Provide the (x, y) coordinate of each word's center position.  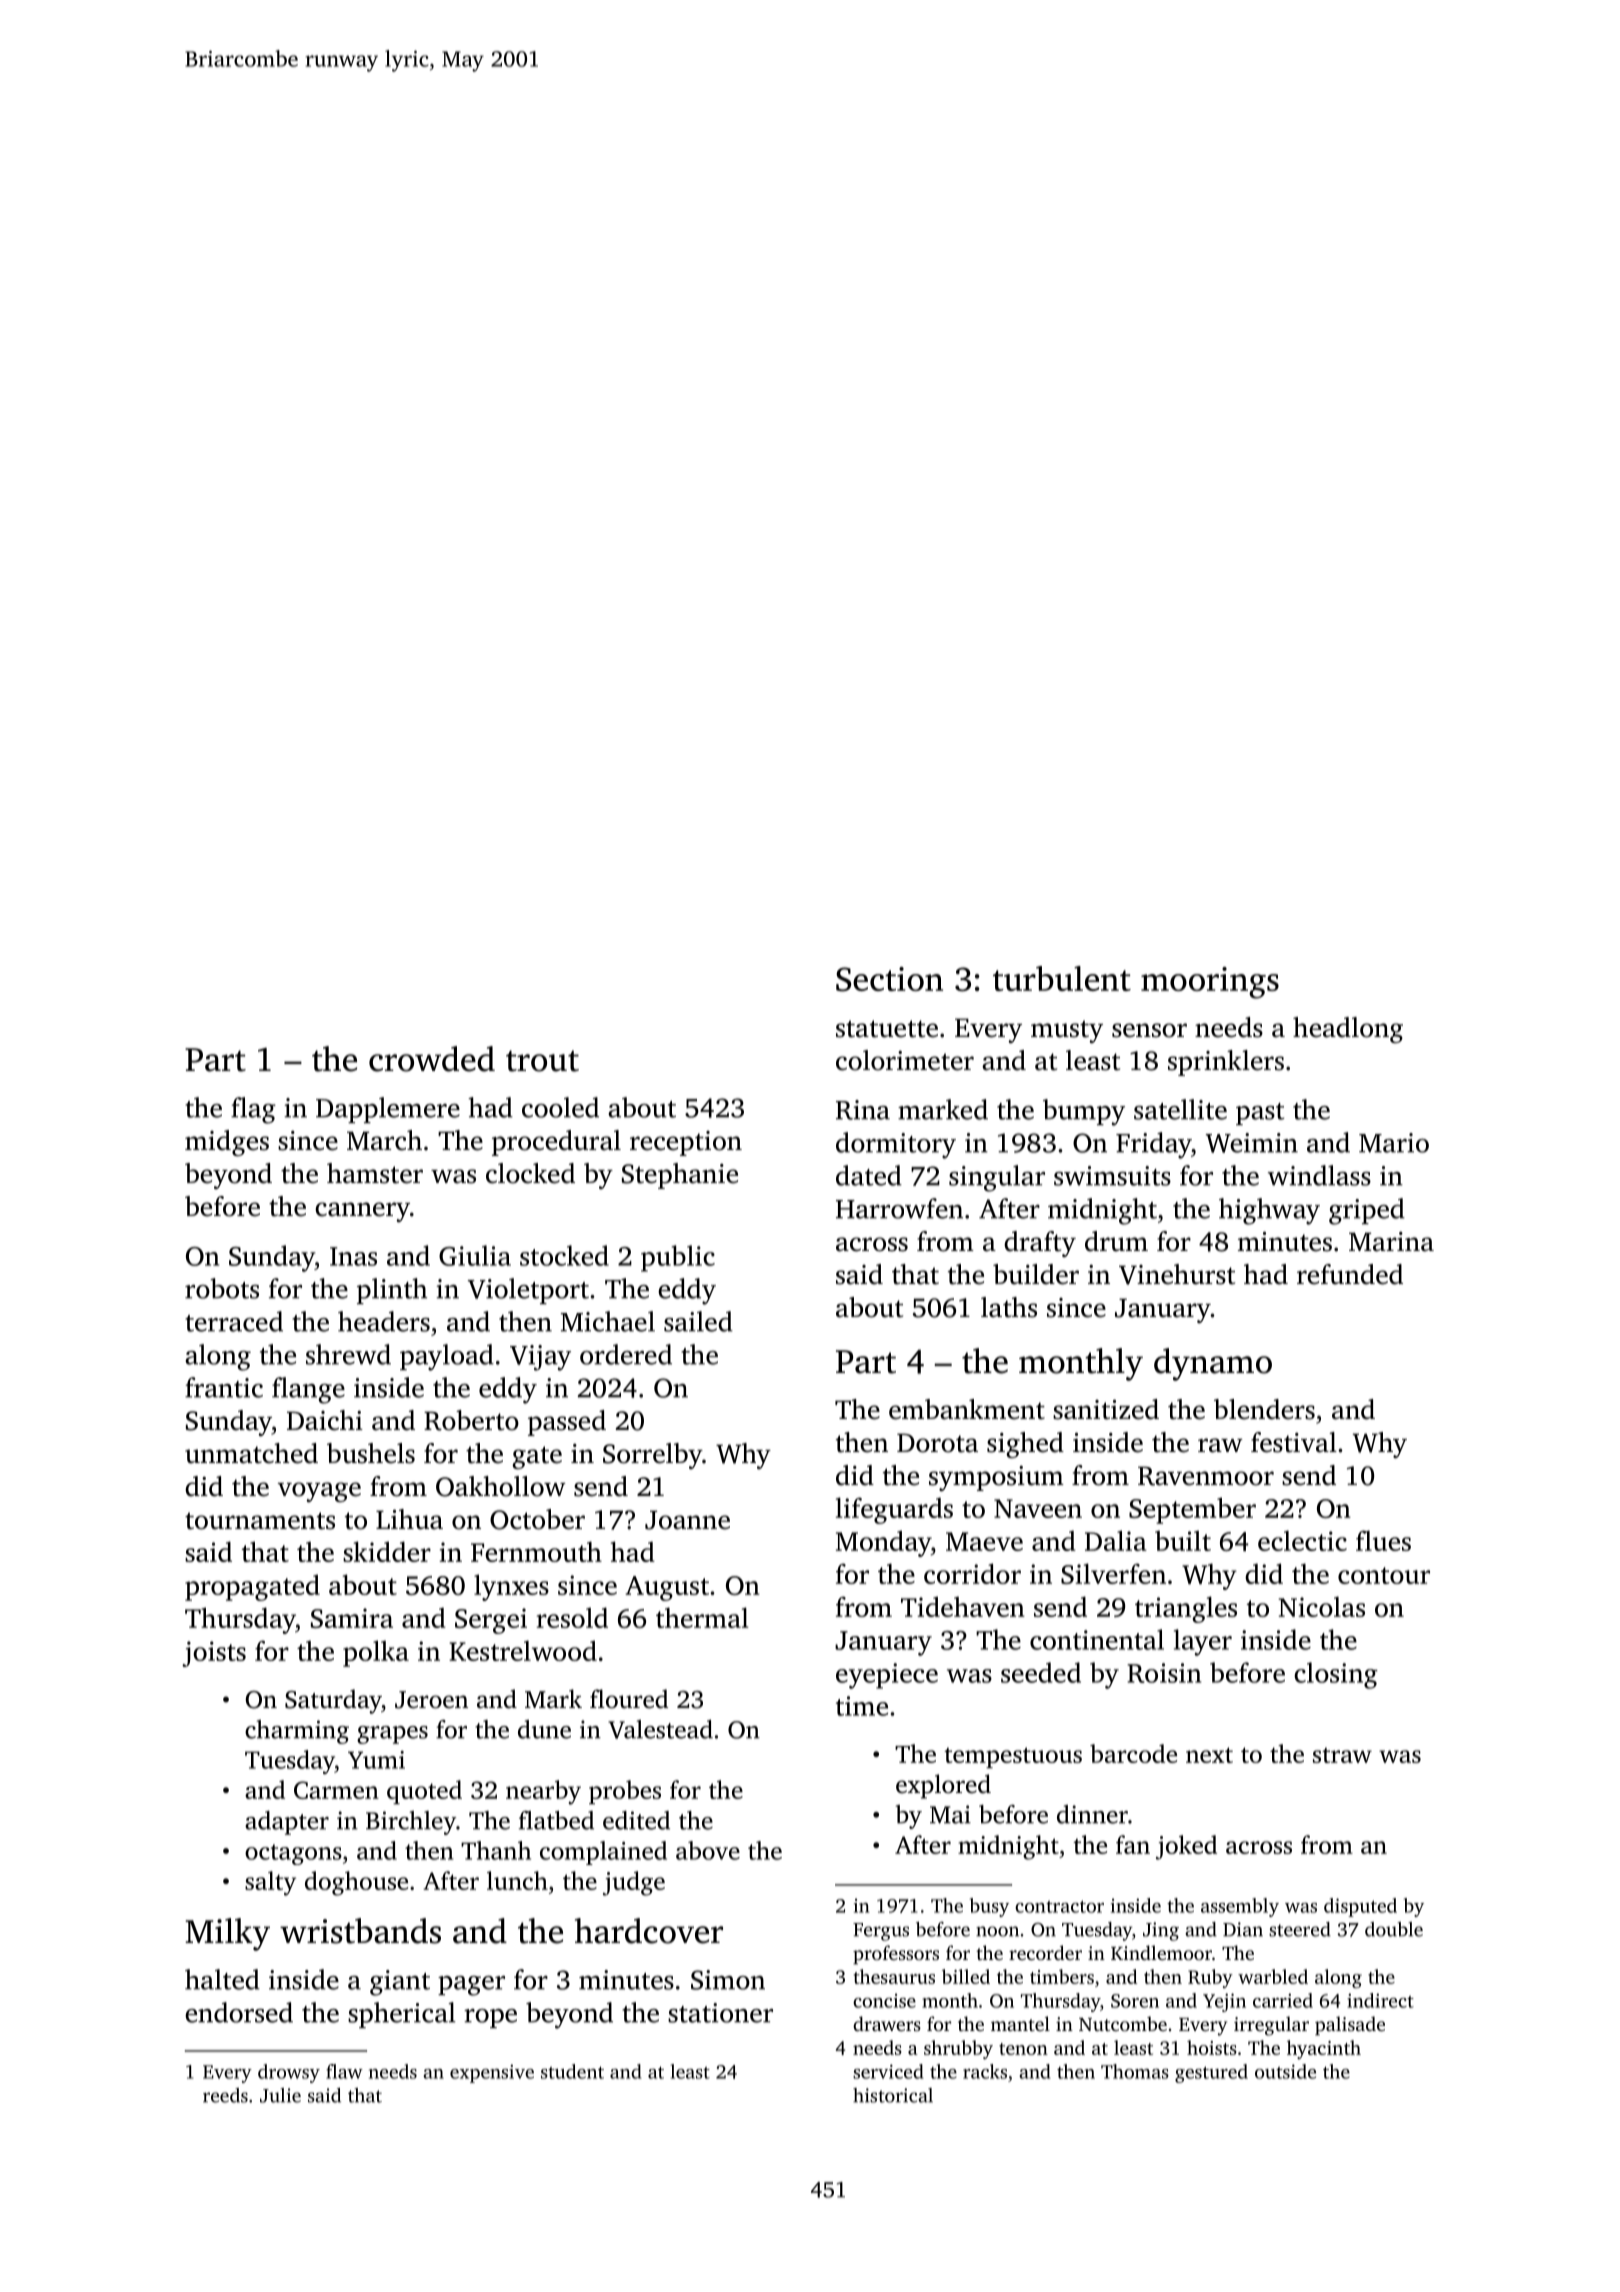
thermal (702, 1617)
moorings (1210, 983)
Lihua (409, 1519)
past (1260, 1114)
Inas (353, 1256)
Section (889, 979)
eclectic (1302, 1540)
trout (542, 1061)
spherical (402, 2015)
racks (985, 2071)
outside (1285, 2071)
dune (544, 1729)
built (1183, 1541)
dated (869, 1175)
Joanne (687, 1520)
